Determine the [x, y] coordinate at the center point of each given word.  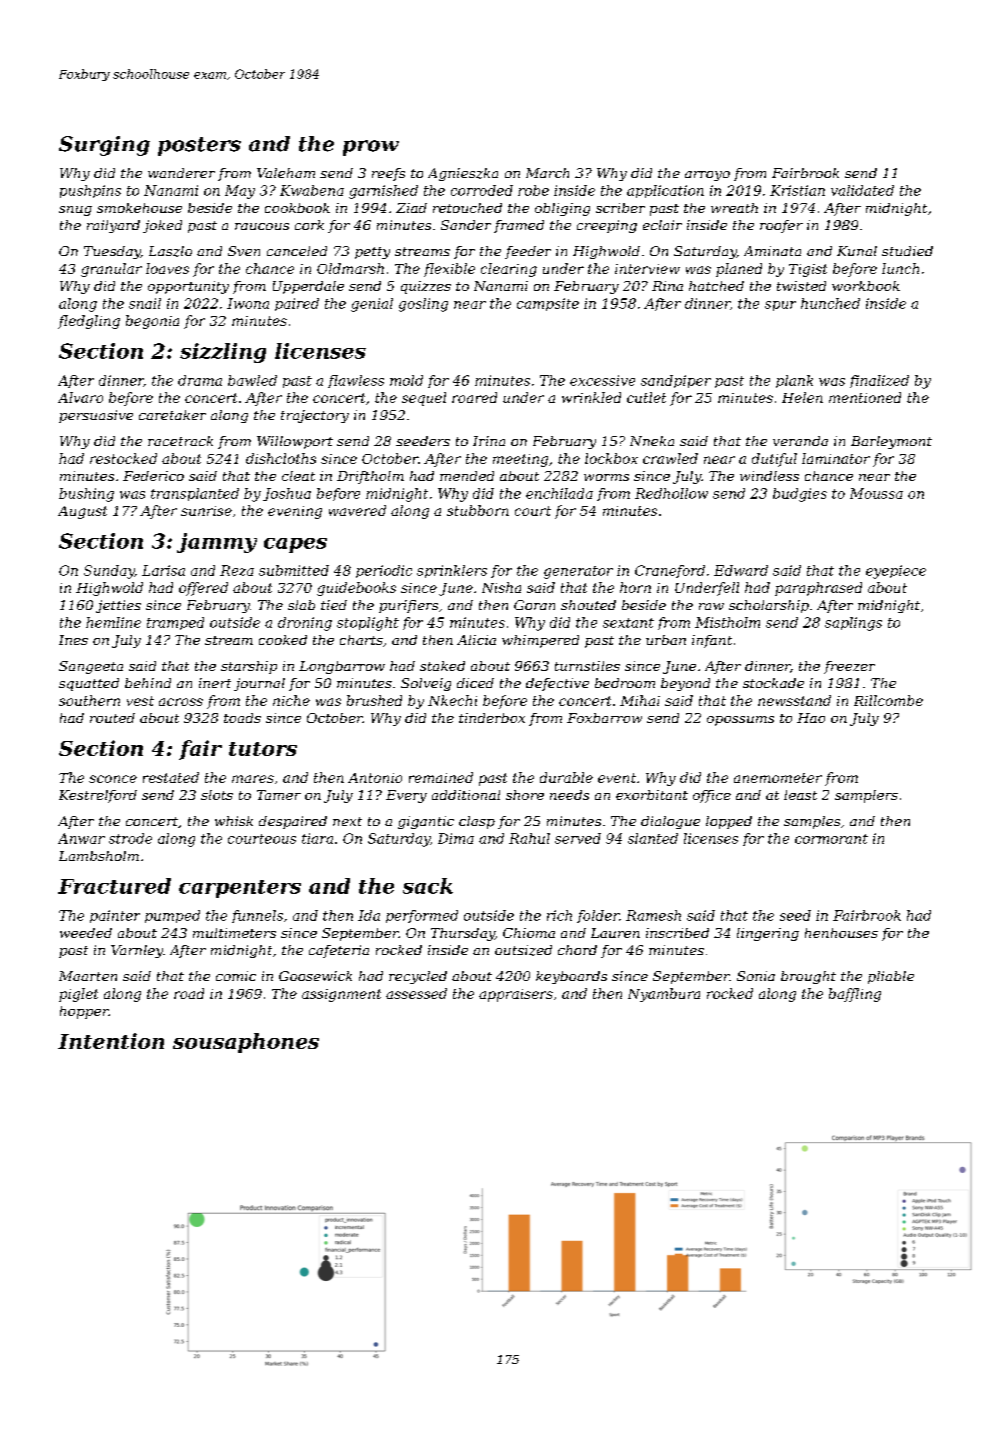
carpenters [240, 889]
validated [862, 190]
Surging [104, 146]
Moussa [876, 493]
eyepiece [896, 572]
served [578, 838]
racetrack [180, 441]
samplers [866, 796]
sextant [628, 623]
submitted [294, 570]
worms [606, 477]
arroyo [707, 176]
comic [236, 976]
